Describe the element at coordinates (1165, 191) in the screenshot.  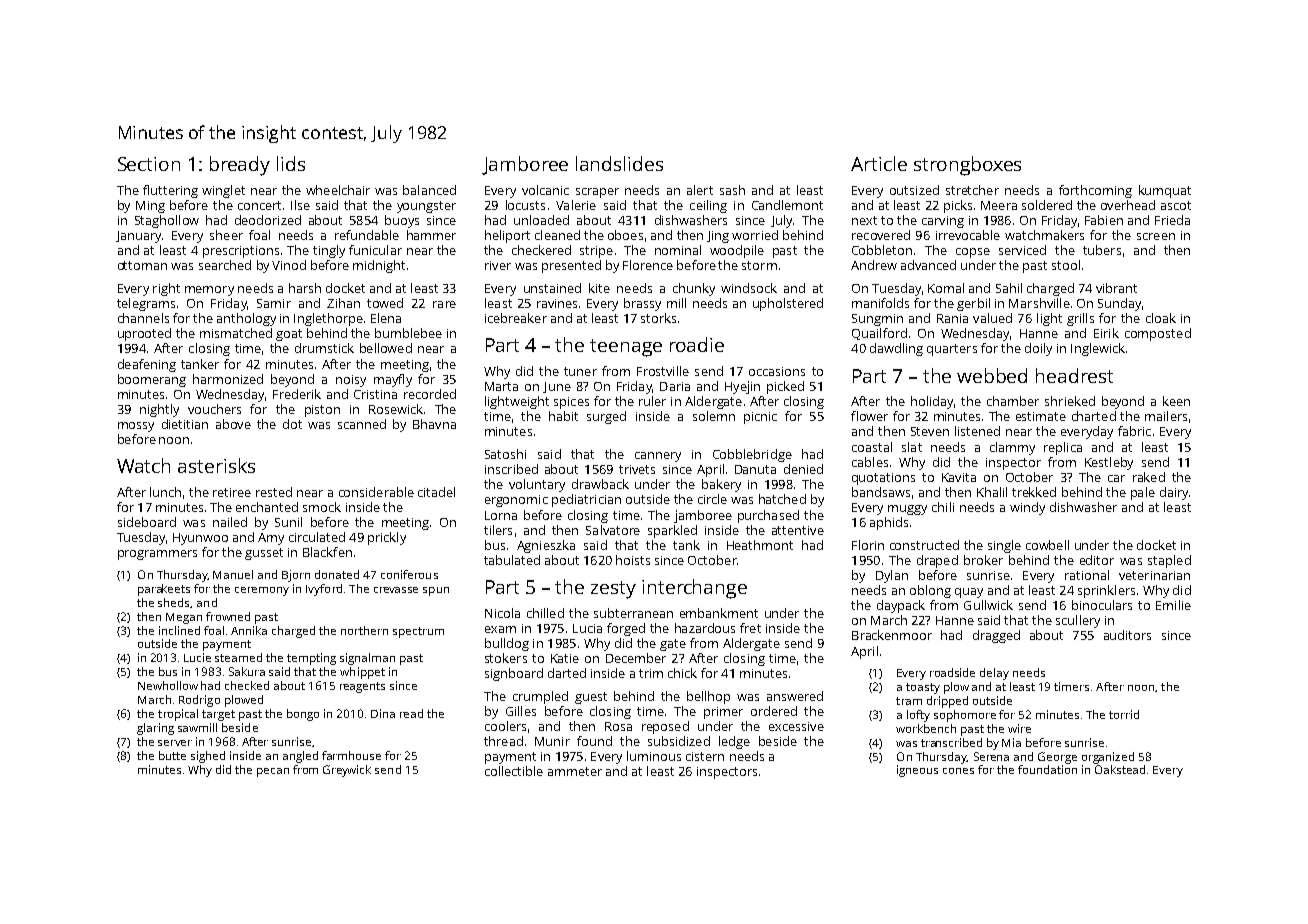
I see `kumquat` at that location.
